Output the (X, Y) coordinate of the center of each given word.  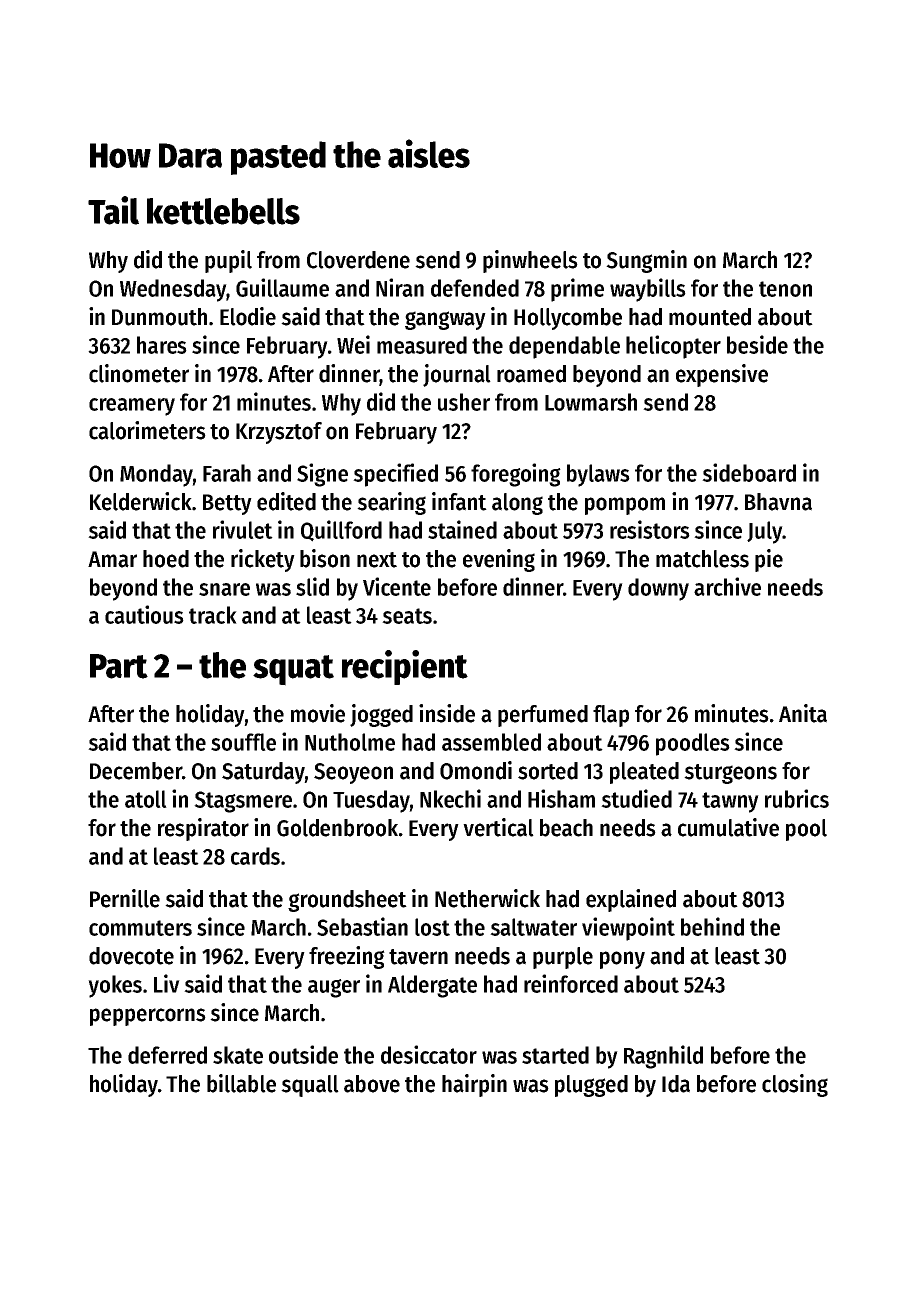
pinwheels (530, 261)
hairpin (474, 1085)
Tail (113, 210)
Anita (803, 713)
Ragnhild (663, 1057)
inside (447, 713)
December (136, 771)
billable (241, 1083)
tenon (785, 289)
